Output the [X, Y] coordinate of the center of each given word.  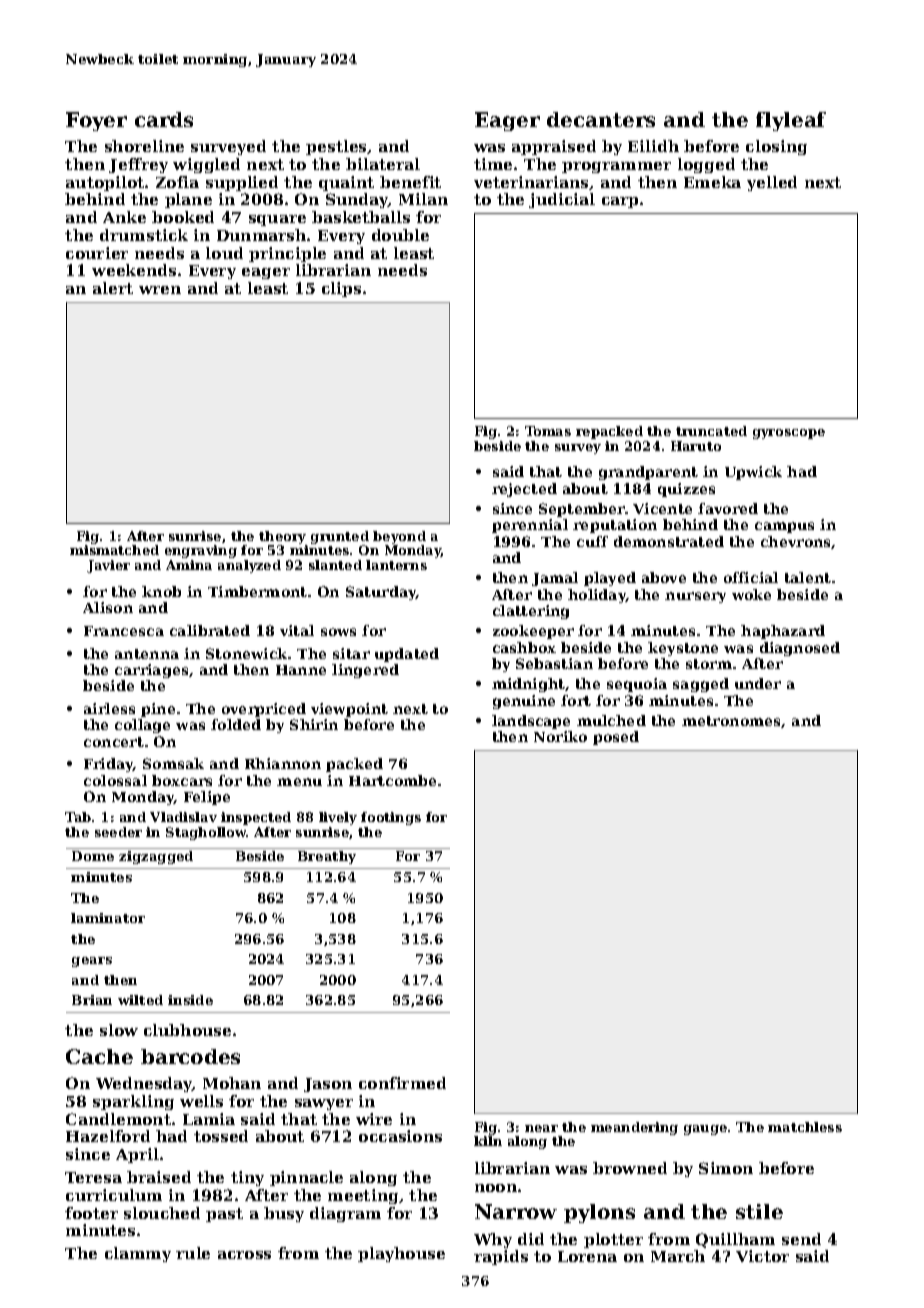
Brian [92, 1000]
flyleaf [791, 121]
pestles [337, 147]
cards [164, 119]
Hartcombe [392, 780]
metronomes [732, 722]
